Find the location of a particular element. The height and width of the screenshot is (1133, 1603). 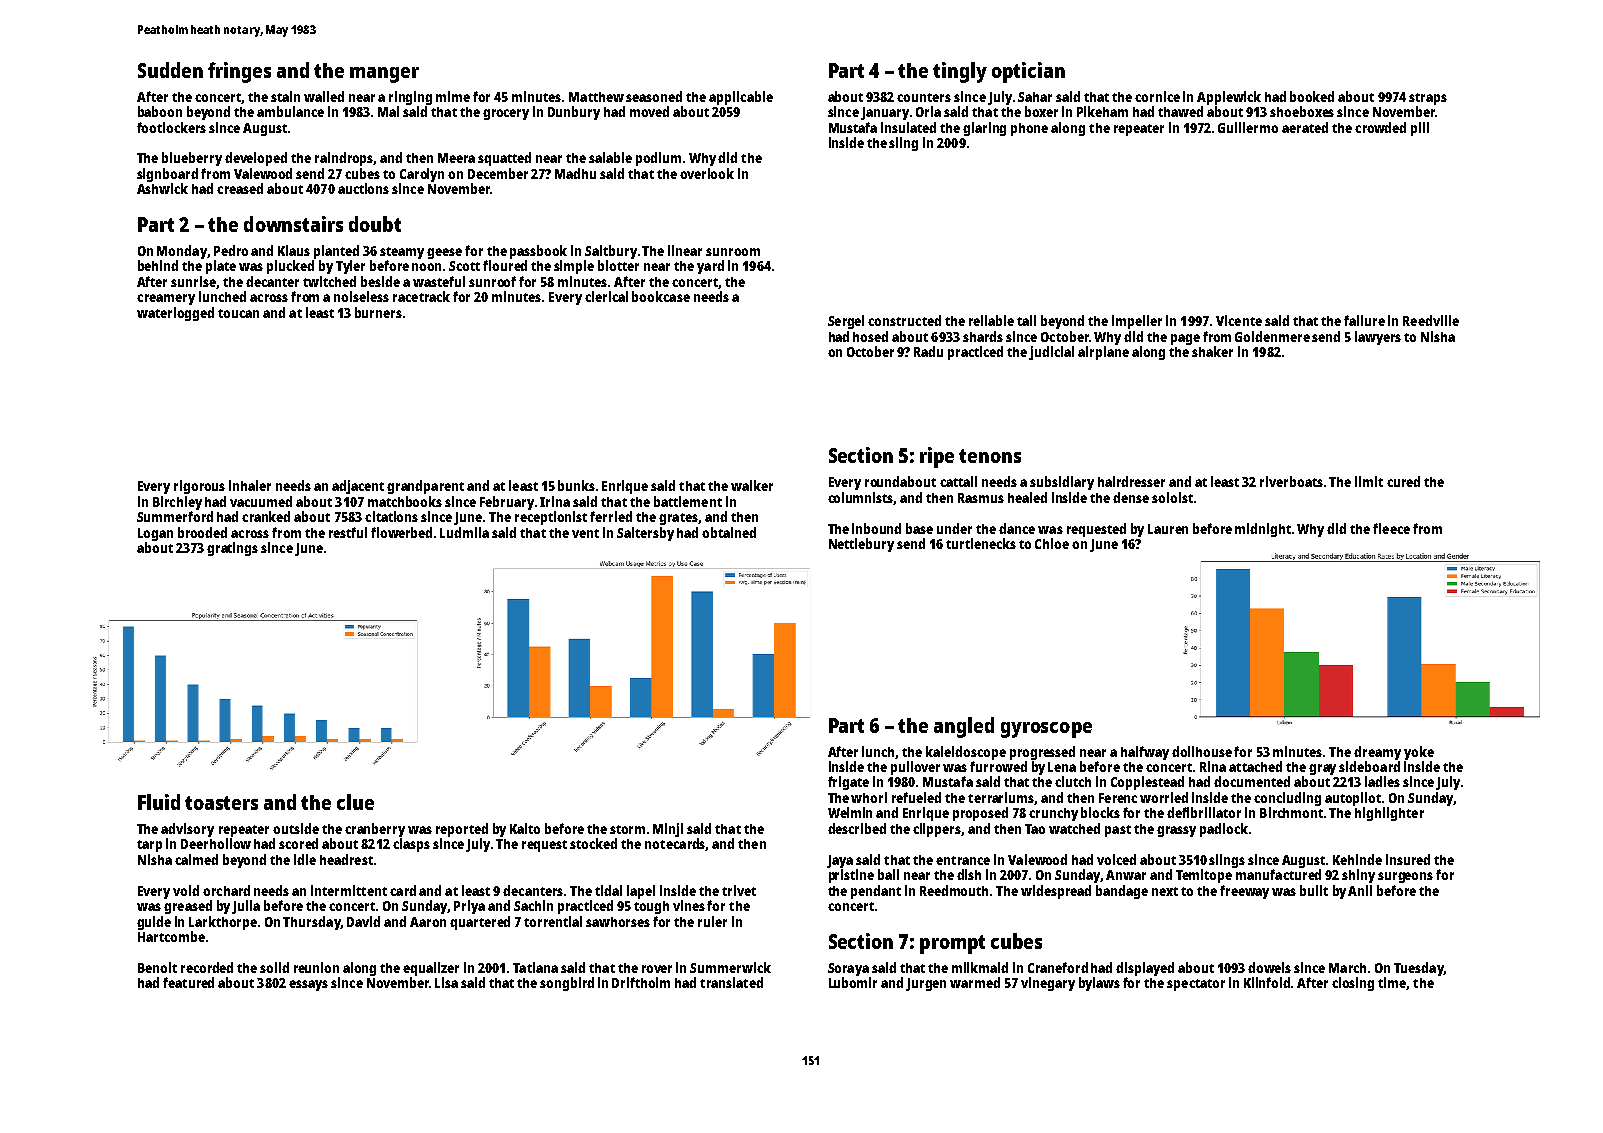

plate is located at coordinates (221, 267).
